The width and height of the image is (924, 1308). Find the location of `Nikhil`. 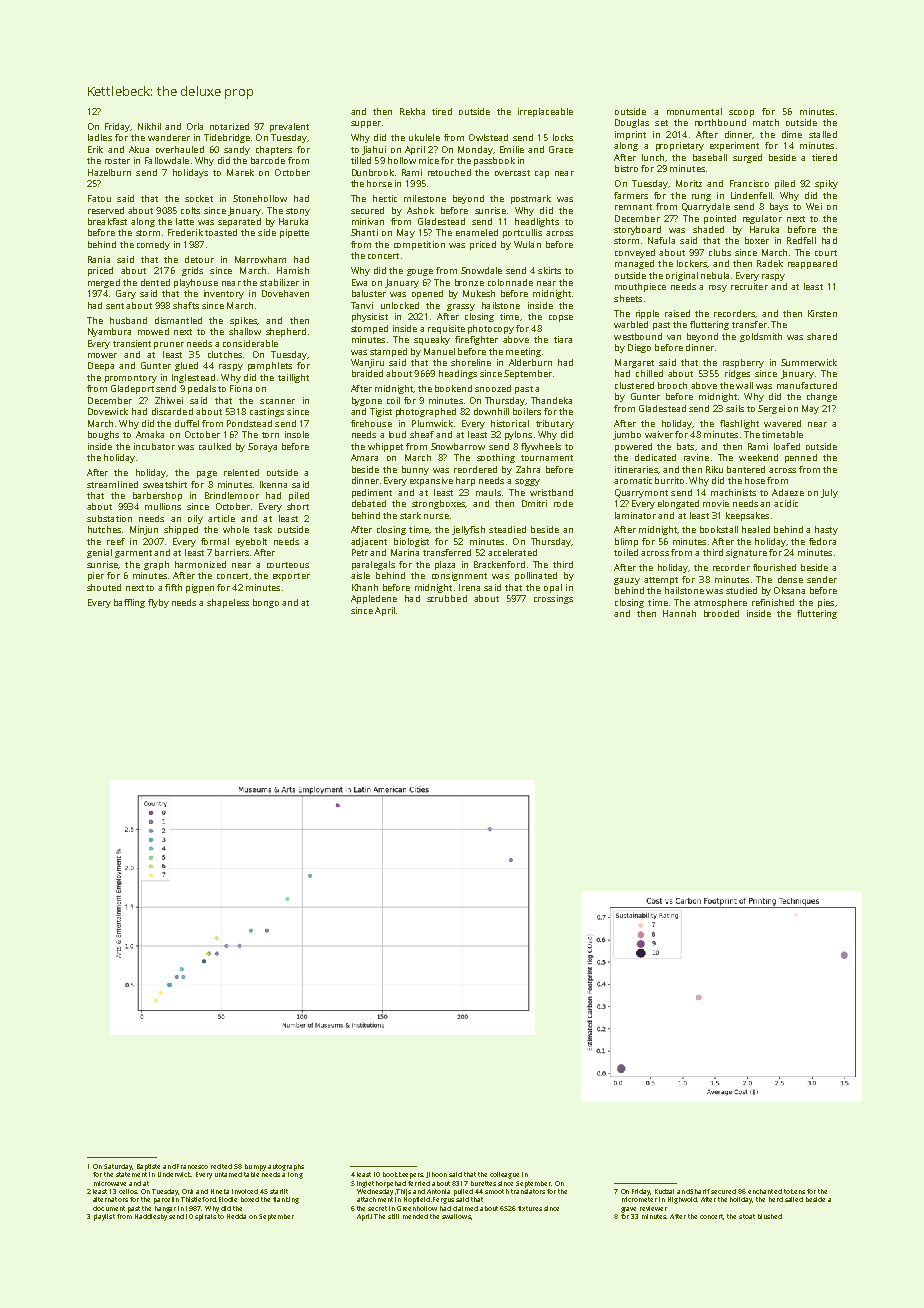

Nikhil is located at coordinates (149, 126).
